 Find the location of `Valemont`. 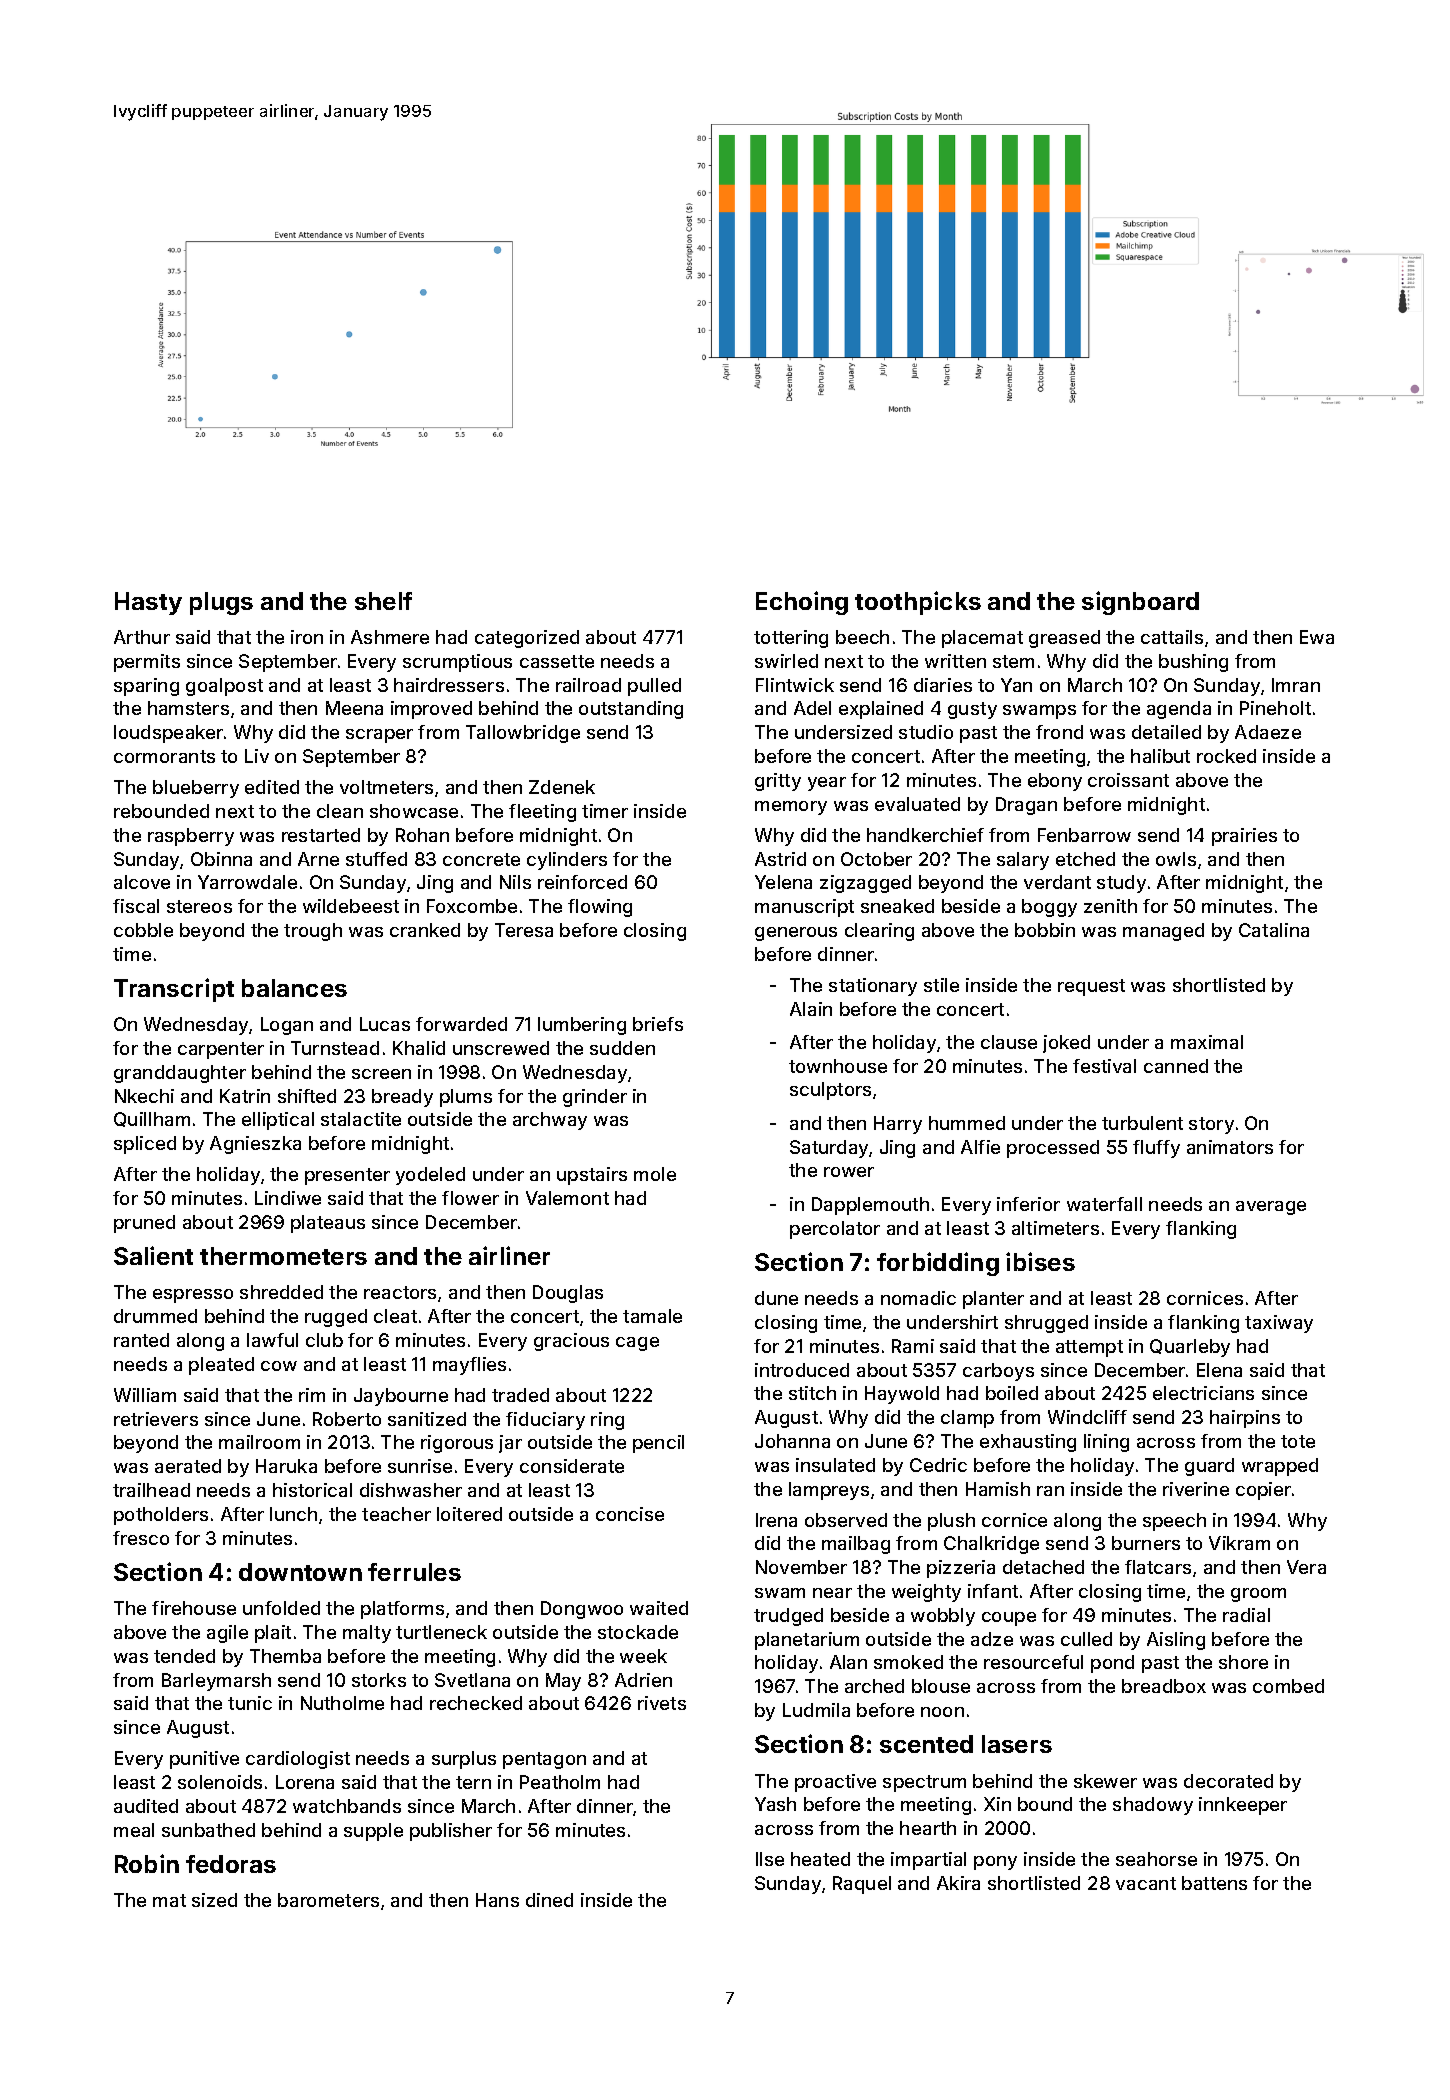

Valemont is located at coordinates (567, 1198).
